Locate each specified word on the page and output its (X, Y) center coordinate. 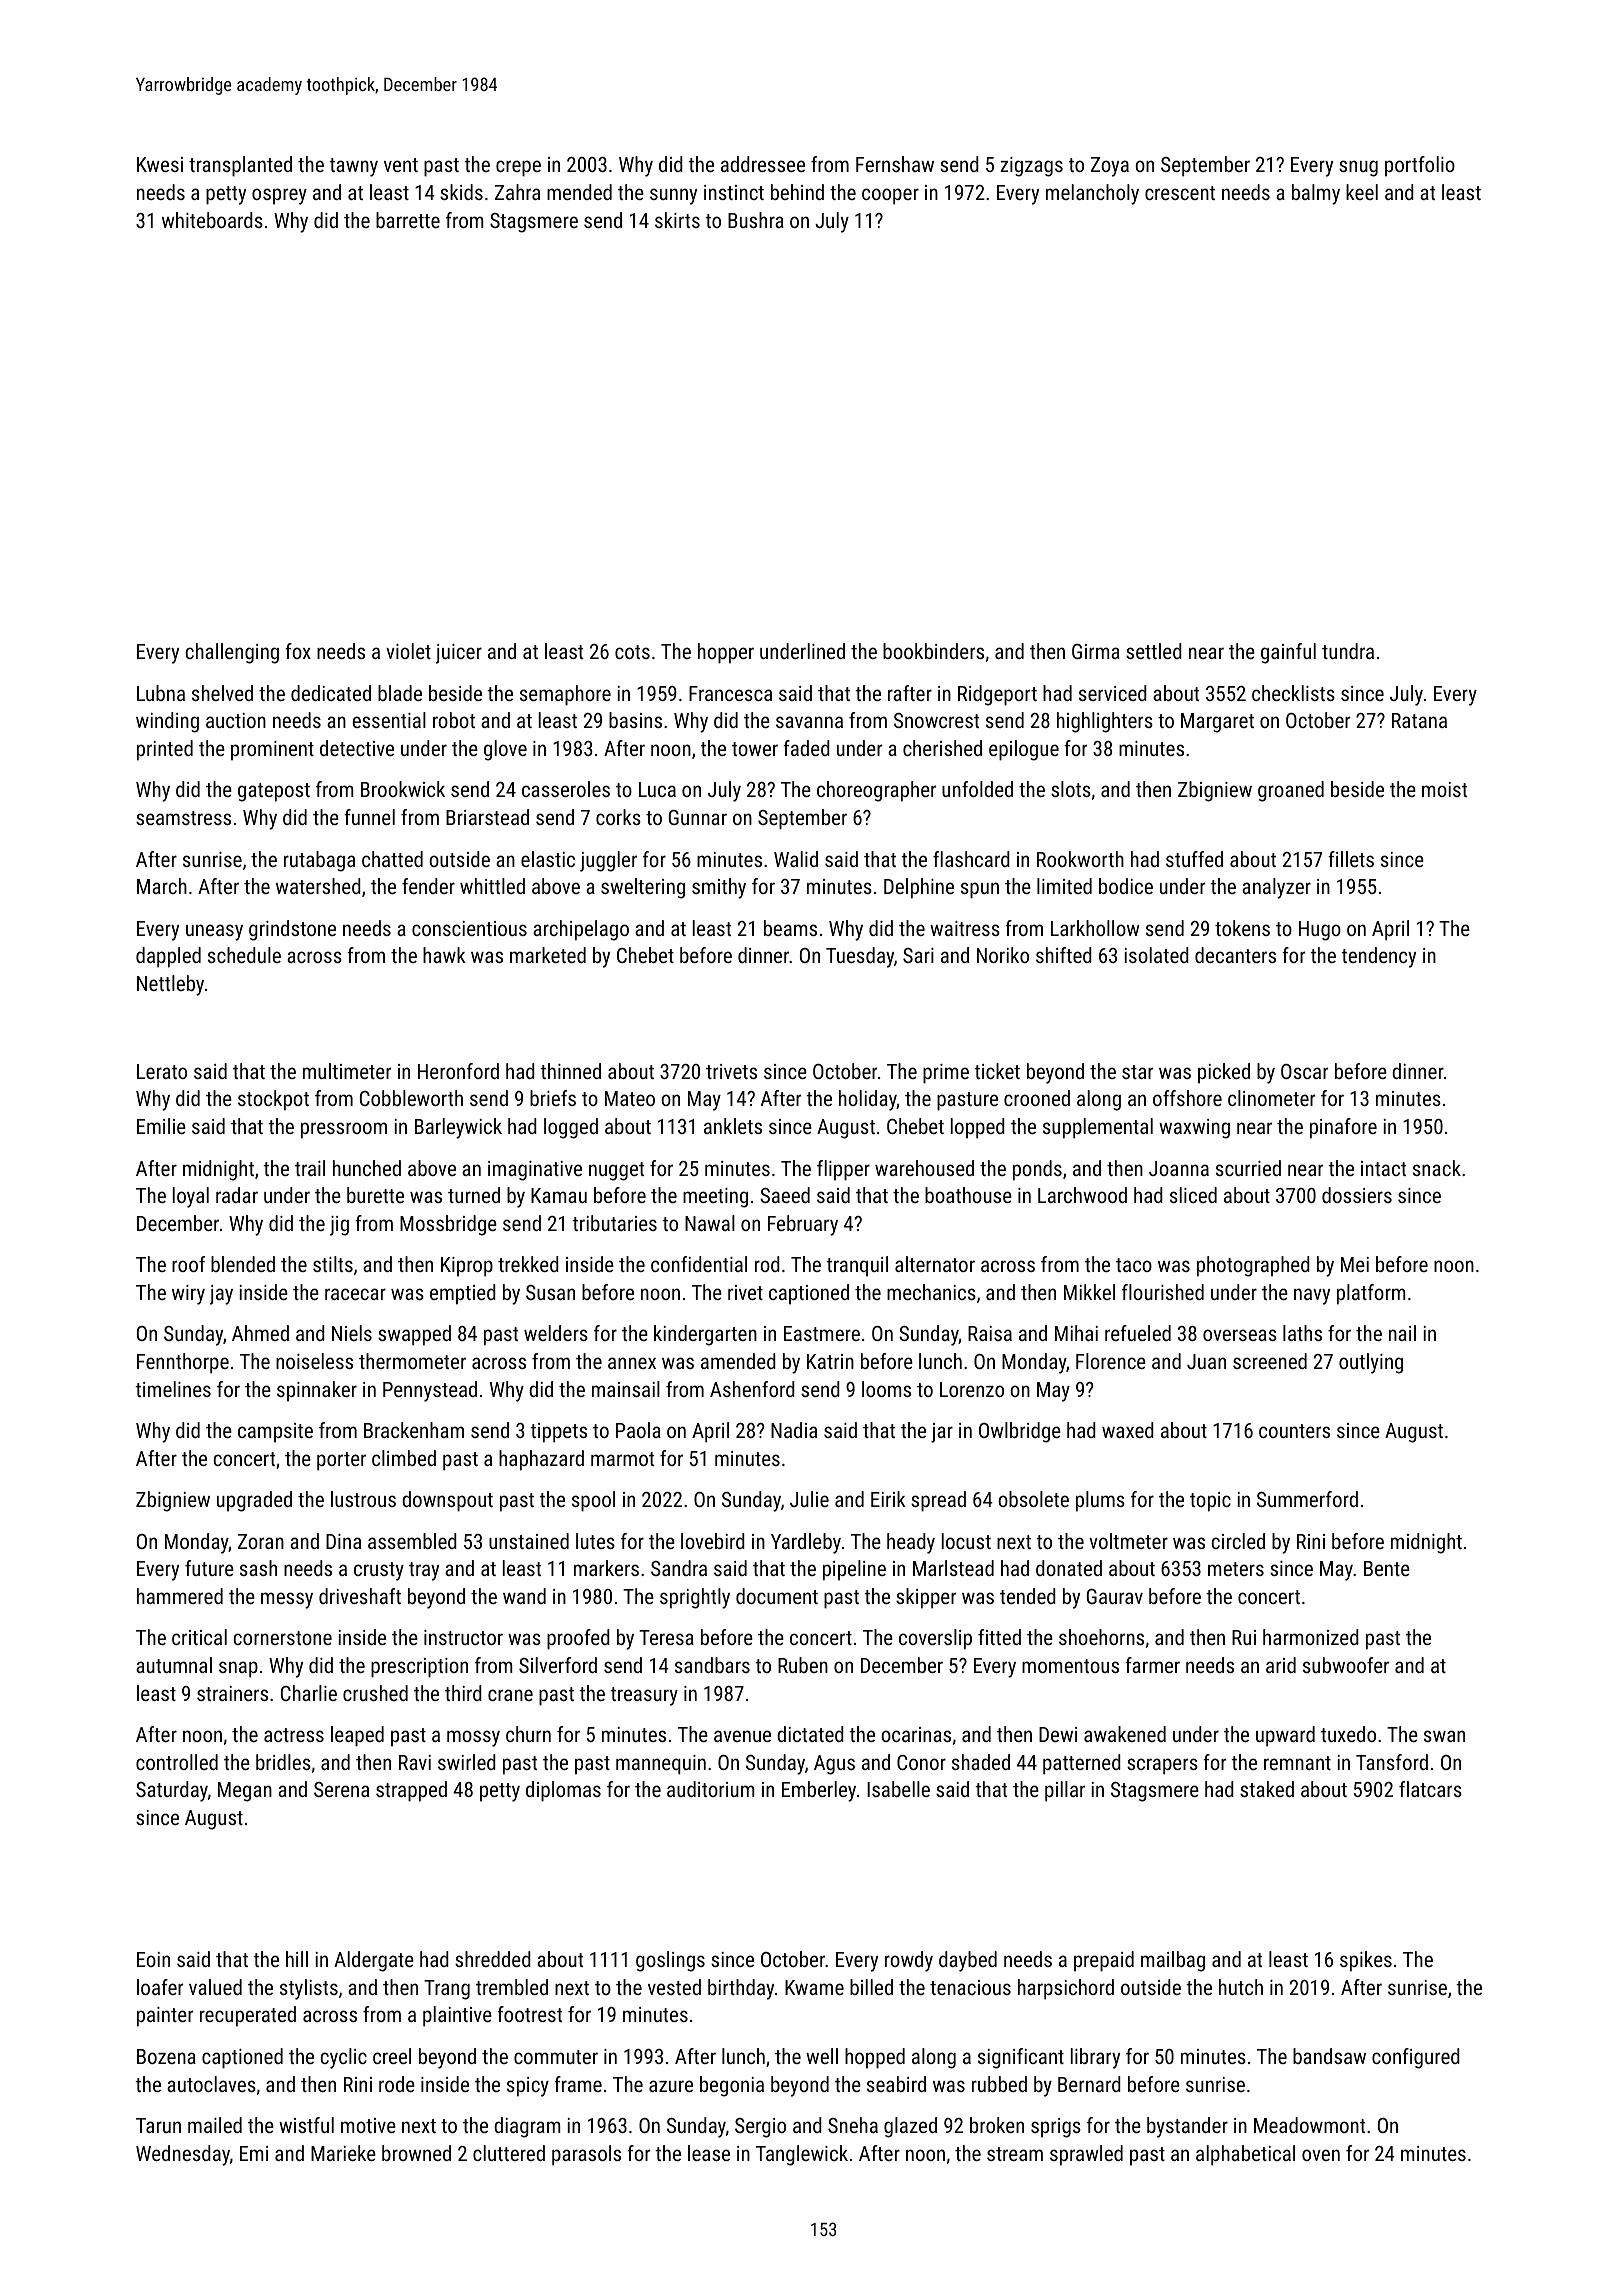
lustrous (363, 1499)
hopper (726, 653)
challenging (232, 653)
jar (942, 1433)
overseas (1240, 1335)
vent (401, 165)
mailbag (1173, 1961)
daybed (968, 1961)
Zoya (1110, 167)
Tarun (158, 2125)
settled (1154, 651)
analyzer (1276, 888)
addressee (763, 164)
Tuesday (860, 957)
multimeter (347, 1071)
